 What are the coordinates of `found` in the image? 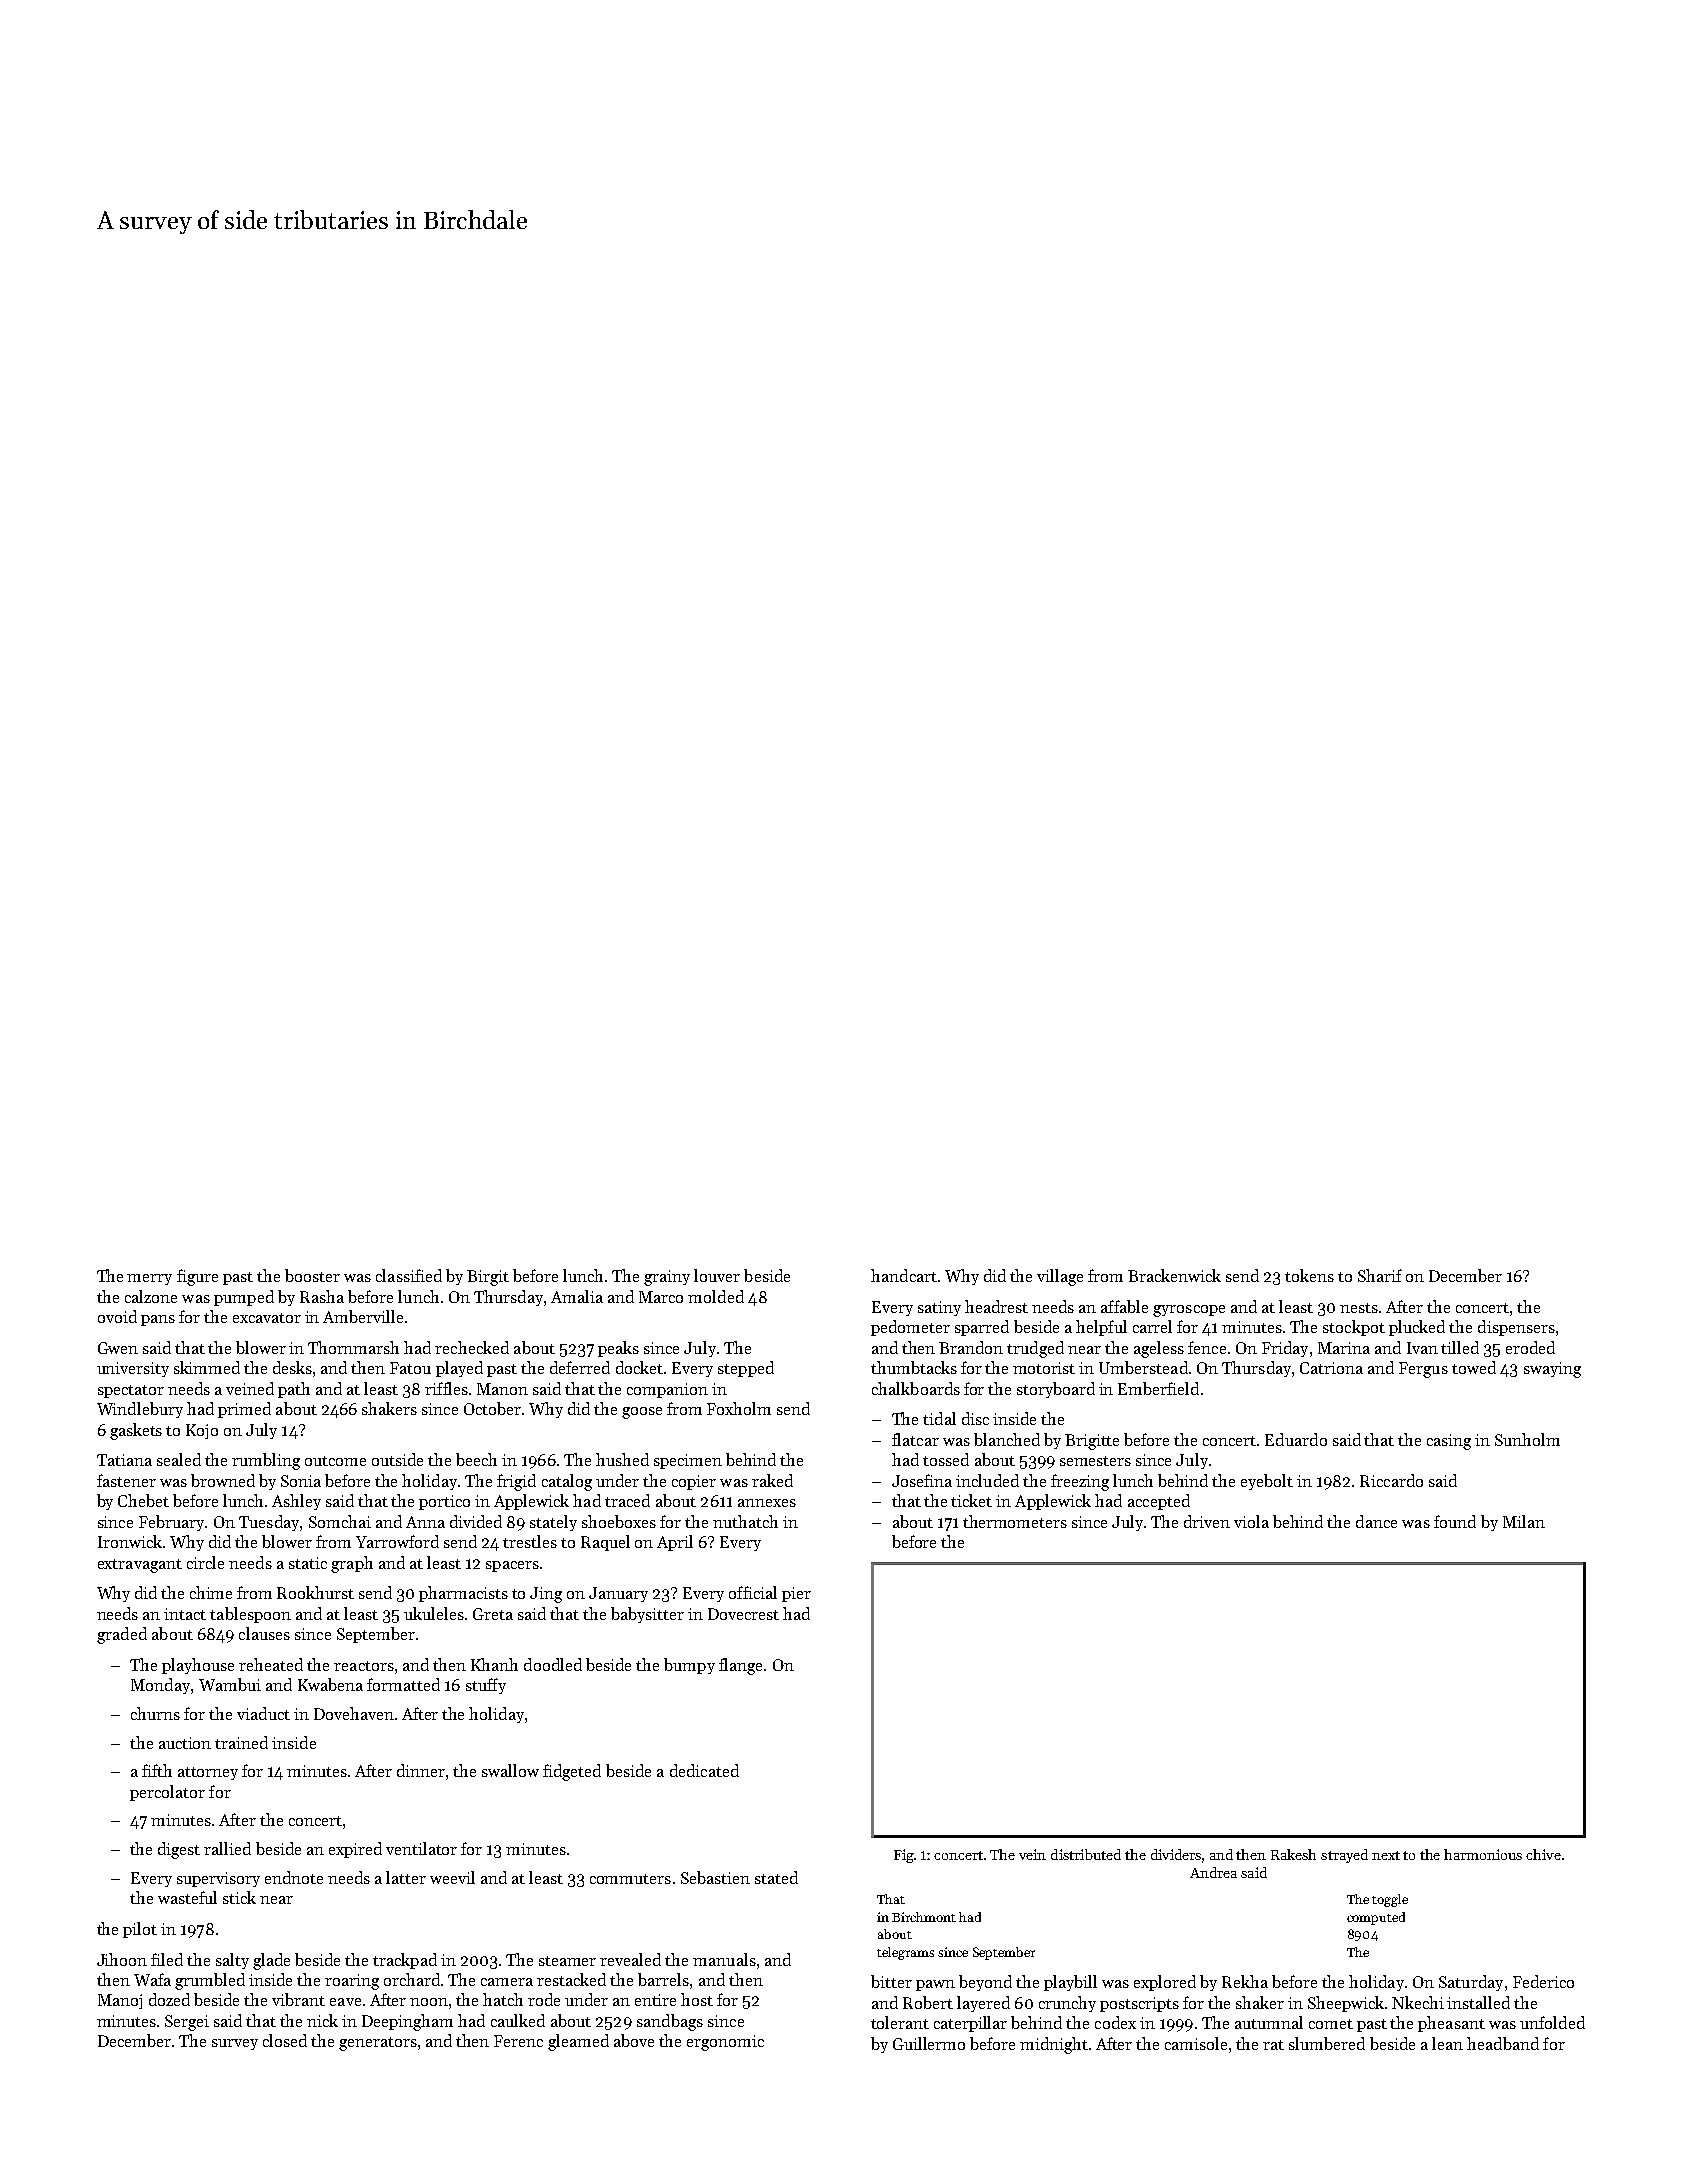 It's located at (1455, 1521).
